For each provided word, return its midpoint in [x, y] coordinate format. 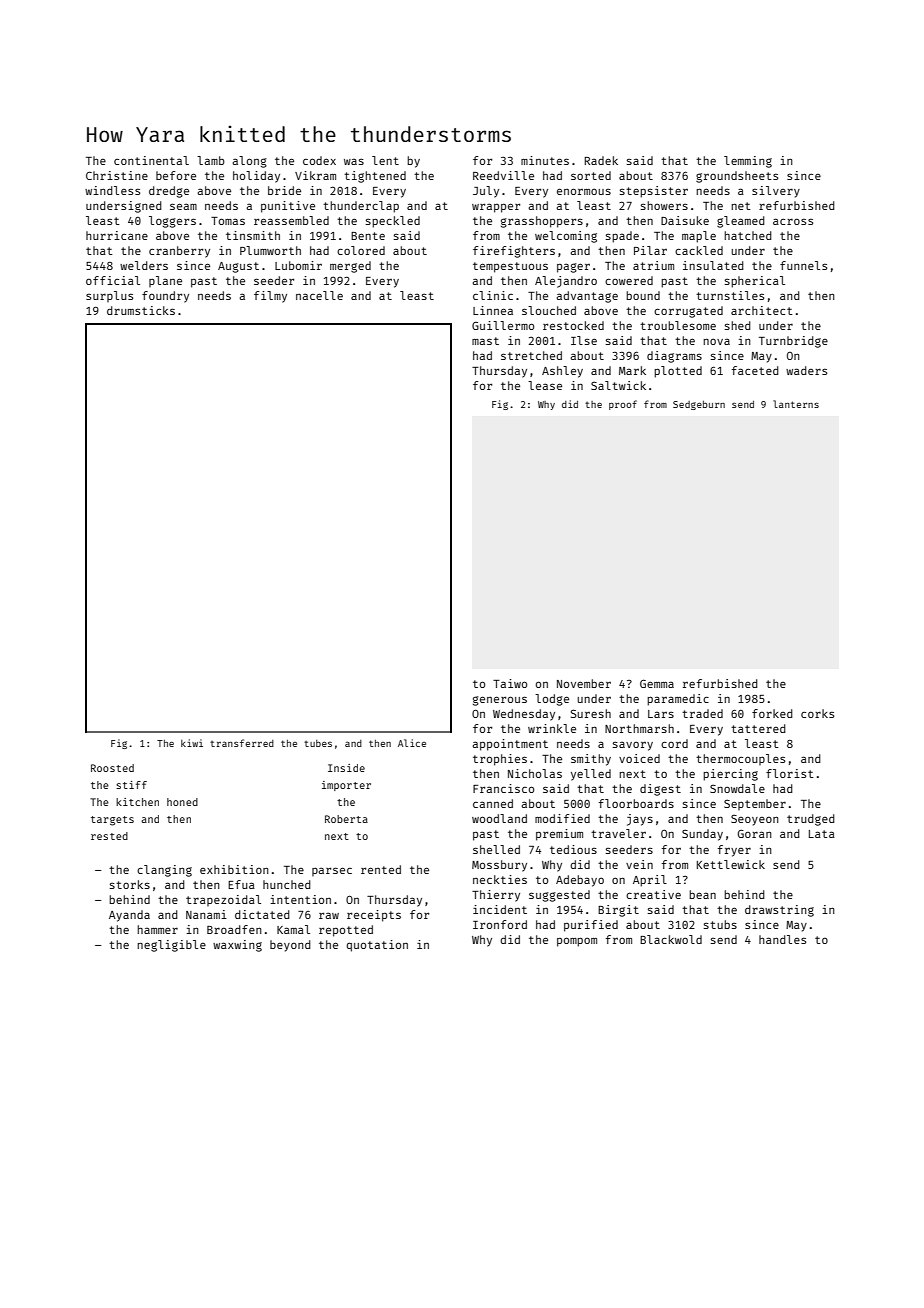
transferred [242, 743]
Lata [822, 834]
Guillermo [503, 325]
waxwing [237, 946]
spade [622, 237]
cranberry [179, 252]
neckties [500, 879]
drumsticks [141, 310]
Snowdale [737, 788]
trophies [500, 760]
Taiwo [510, 683]
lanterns [796, 404]
